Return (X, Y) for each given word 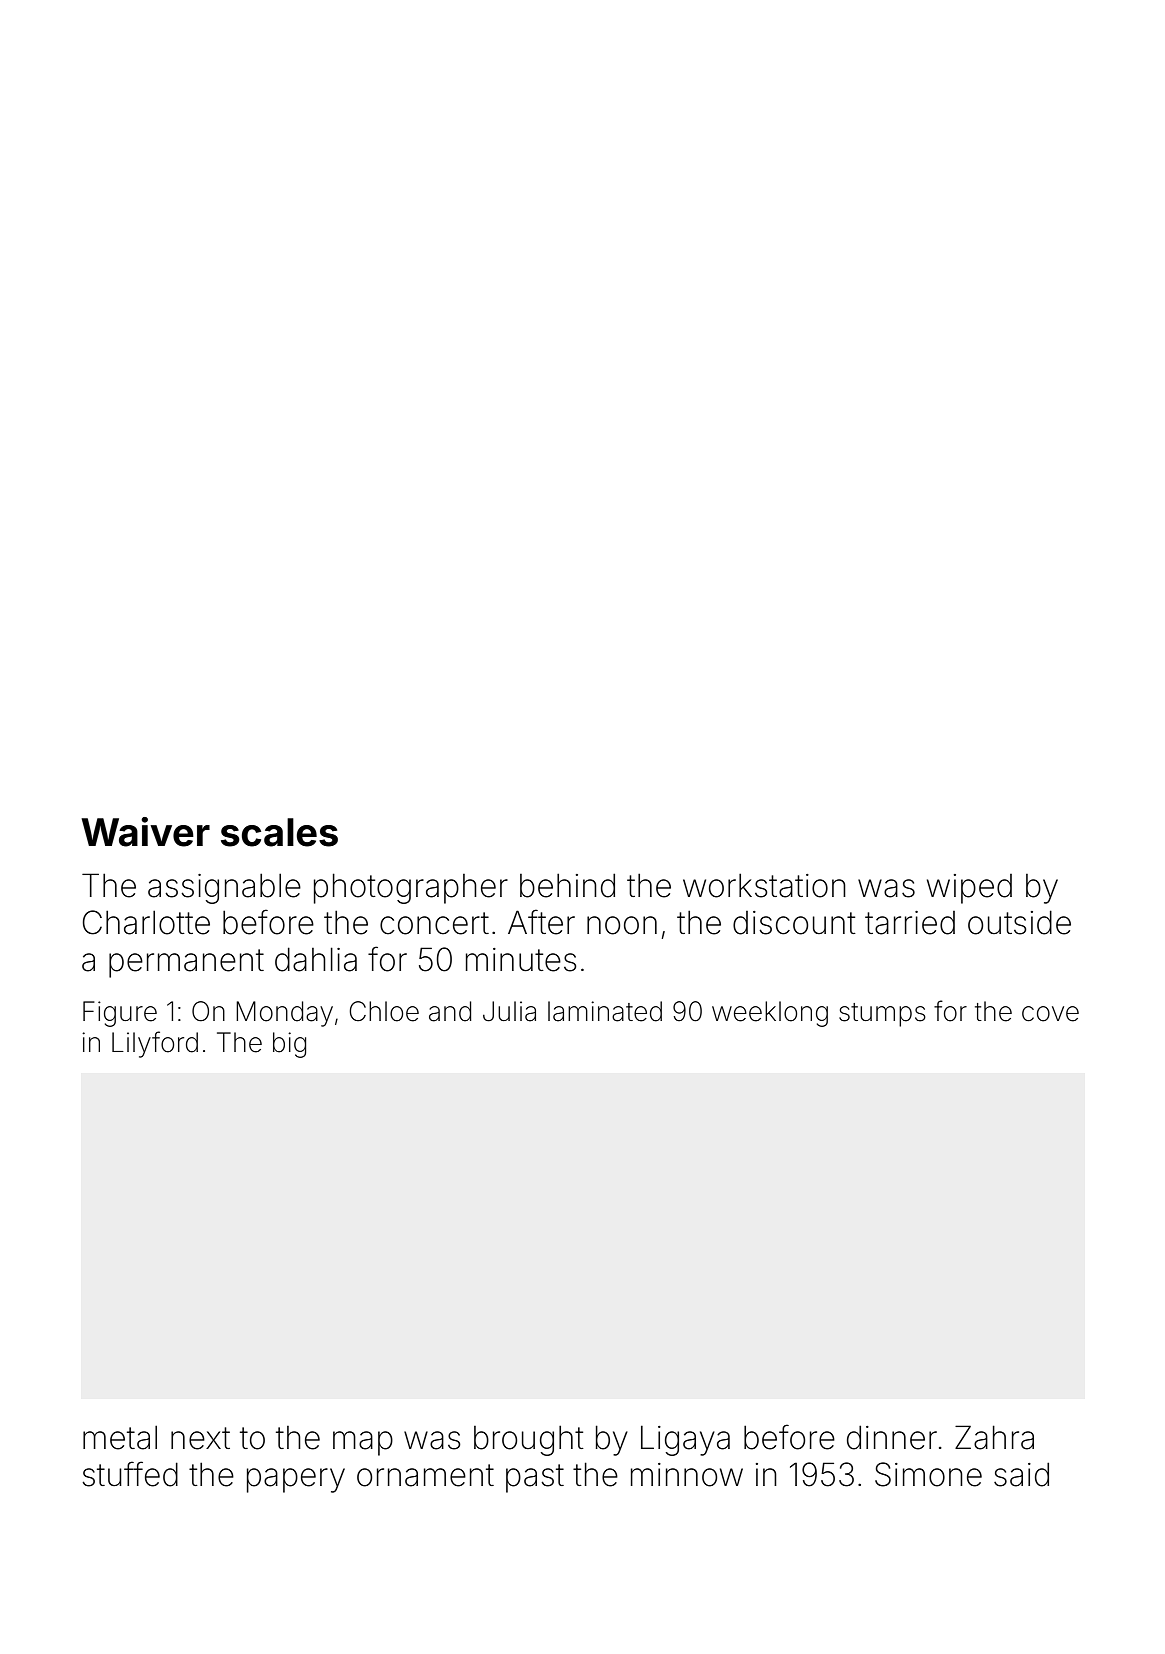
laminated (605, 1011)
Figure (120, 1014)
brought (529, 1441)
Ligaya (685, 1441)
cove (1050, 1014)
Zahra (994, 1437)
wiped (969, 889)
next (200, 1438)
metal (120, 1438)
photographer (411, 888)
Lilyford (155, 1044)
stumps (882, 1015)
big (289, 1045)
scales (279, 832)
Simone (928, 1474)
